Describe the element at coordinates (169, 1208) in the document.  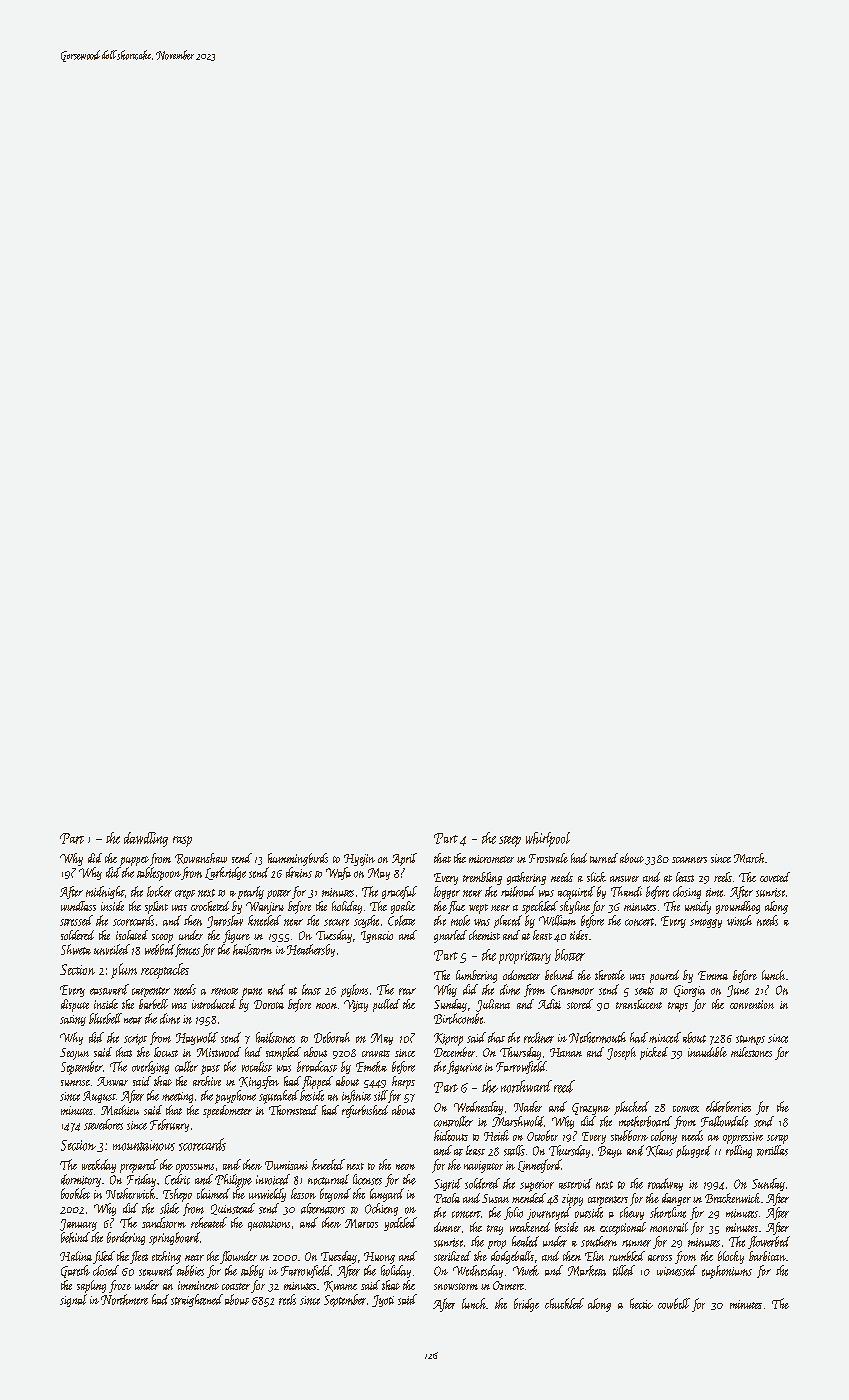
I see `slide` at that location.
